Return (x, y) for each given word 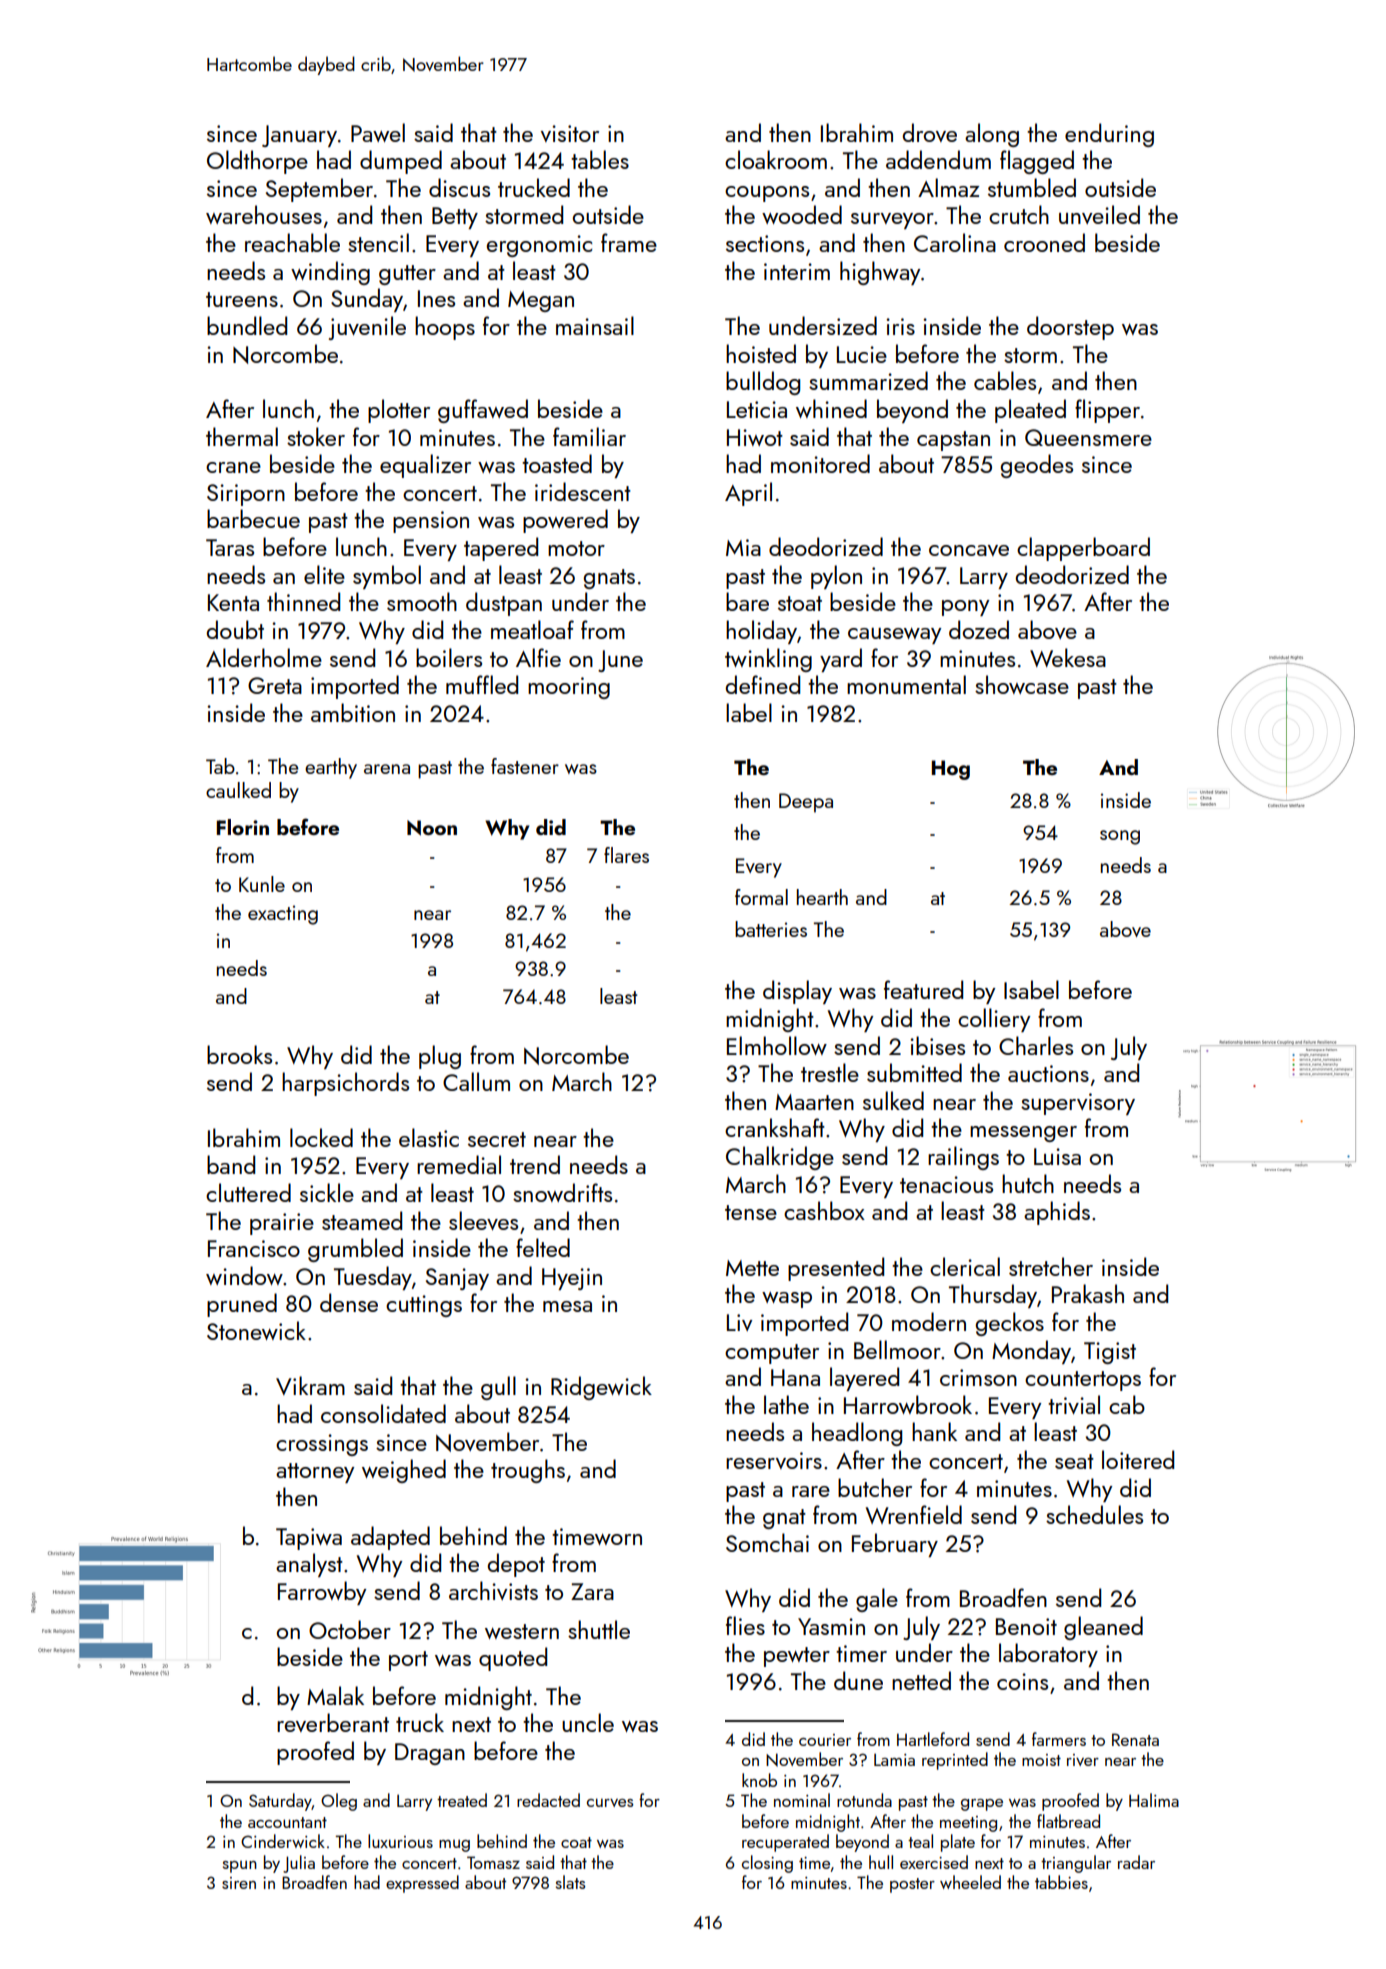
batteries (771, 929)
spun (240, 1867)
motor (576, 548)
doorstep (1070, 328)
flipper (1107, 411)
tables (600, 159)
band (231, 1164)
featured (923, 989)
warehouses (264, 214)
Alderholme (264, 657)
